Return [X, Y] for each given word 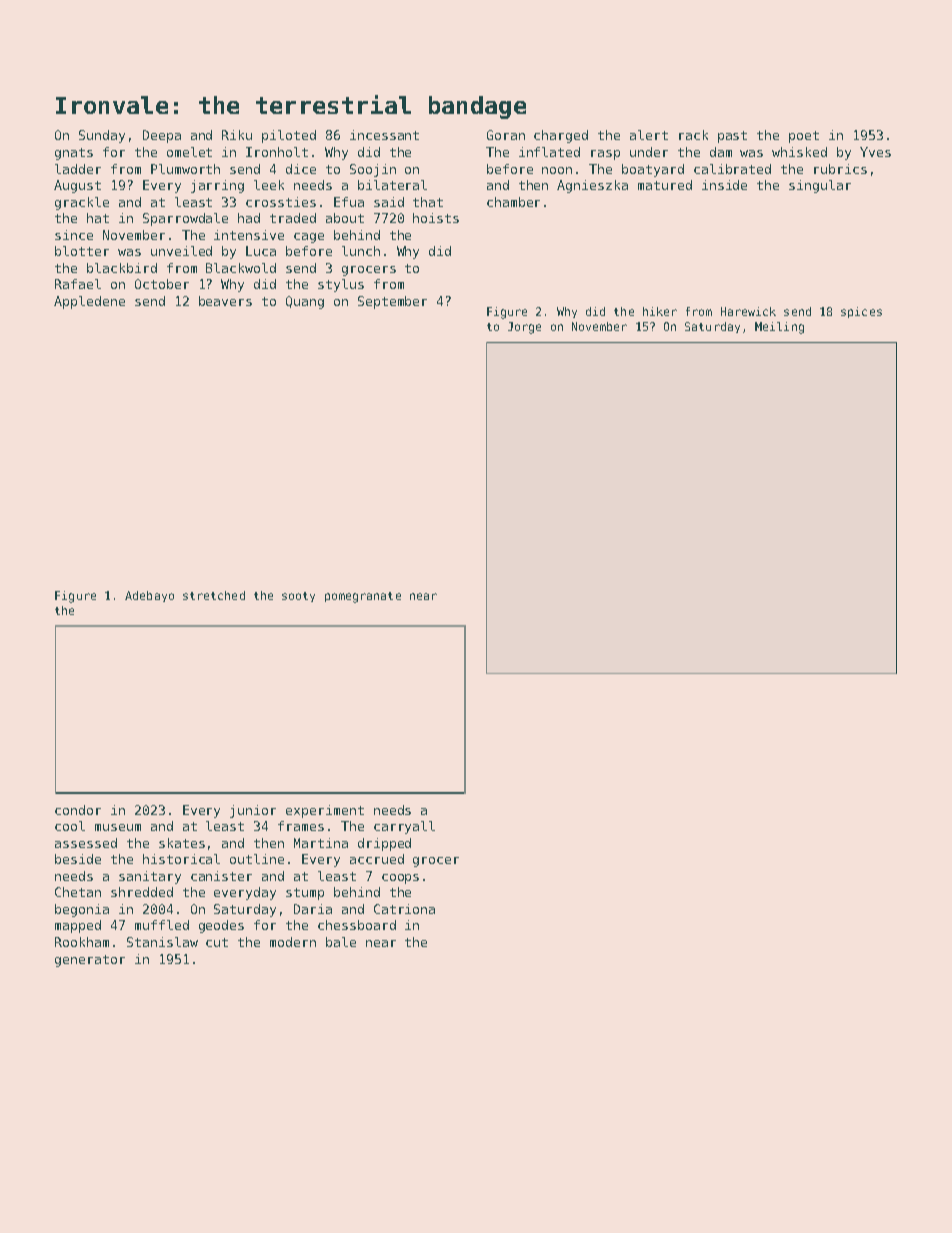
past [732, 137]
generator [90, 961]
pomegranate [363, 597]
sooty [298, 597]
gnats [74, 154]
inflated [549, 152]
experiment [325, 811]
